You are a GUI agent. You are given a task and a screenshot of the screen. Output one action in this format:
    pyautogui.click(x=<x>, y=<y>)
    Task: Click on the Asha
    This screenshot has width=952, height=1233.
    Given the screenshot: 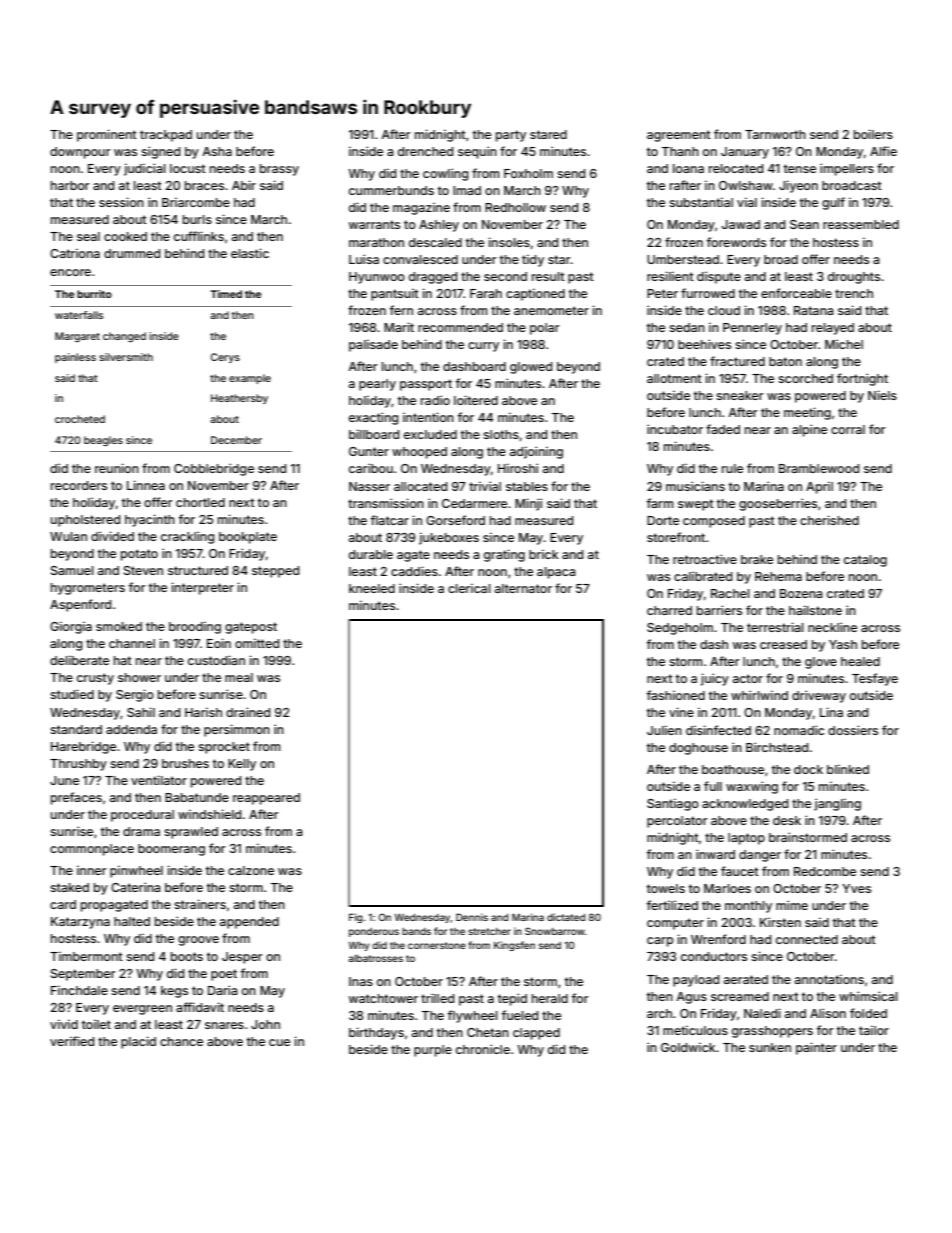 What is the action you would take?
    pyautogui.click(x=217, y=151)
